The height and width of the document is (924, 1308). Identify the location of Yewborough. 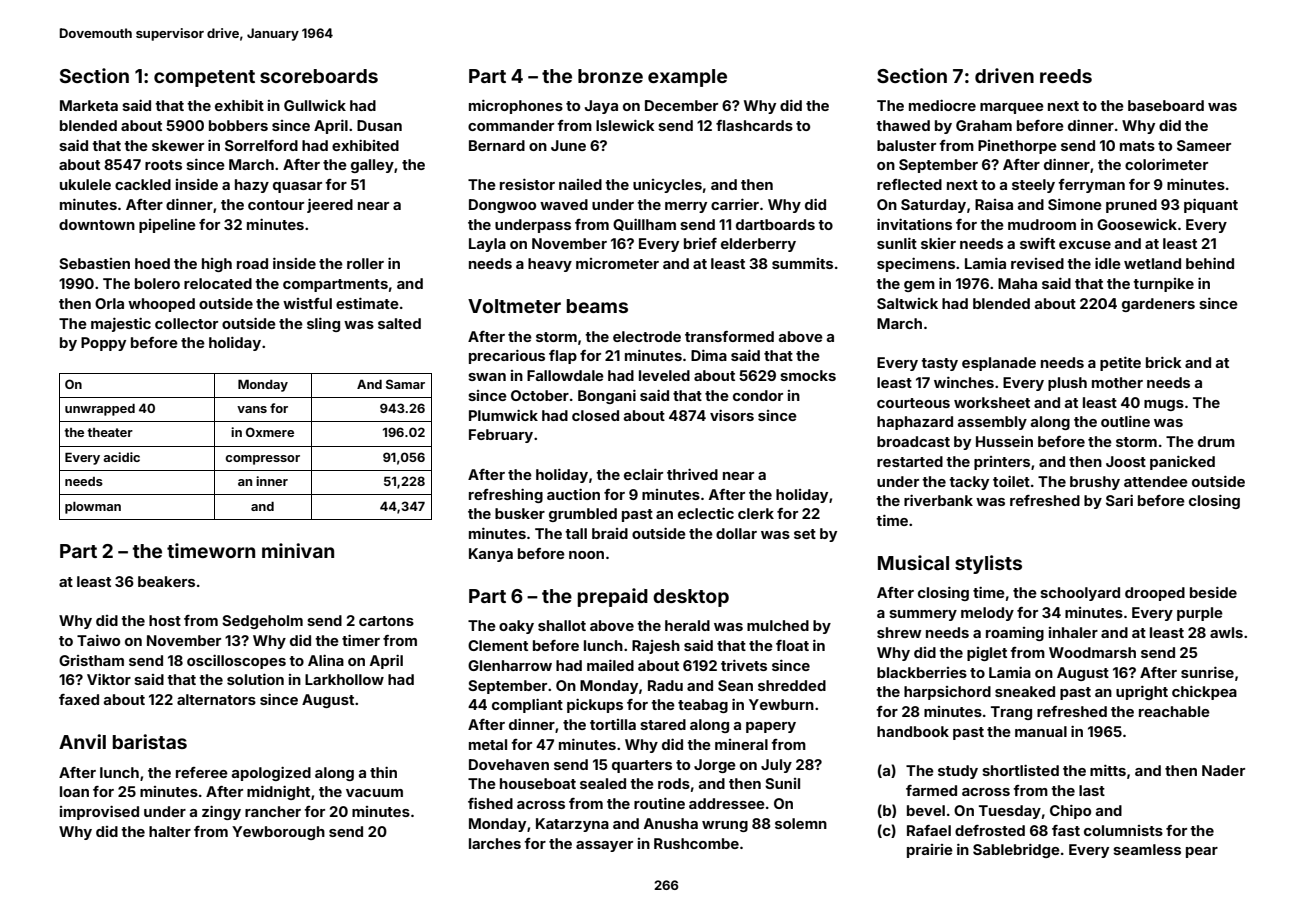
(278, 833).
